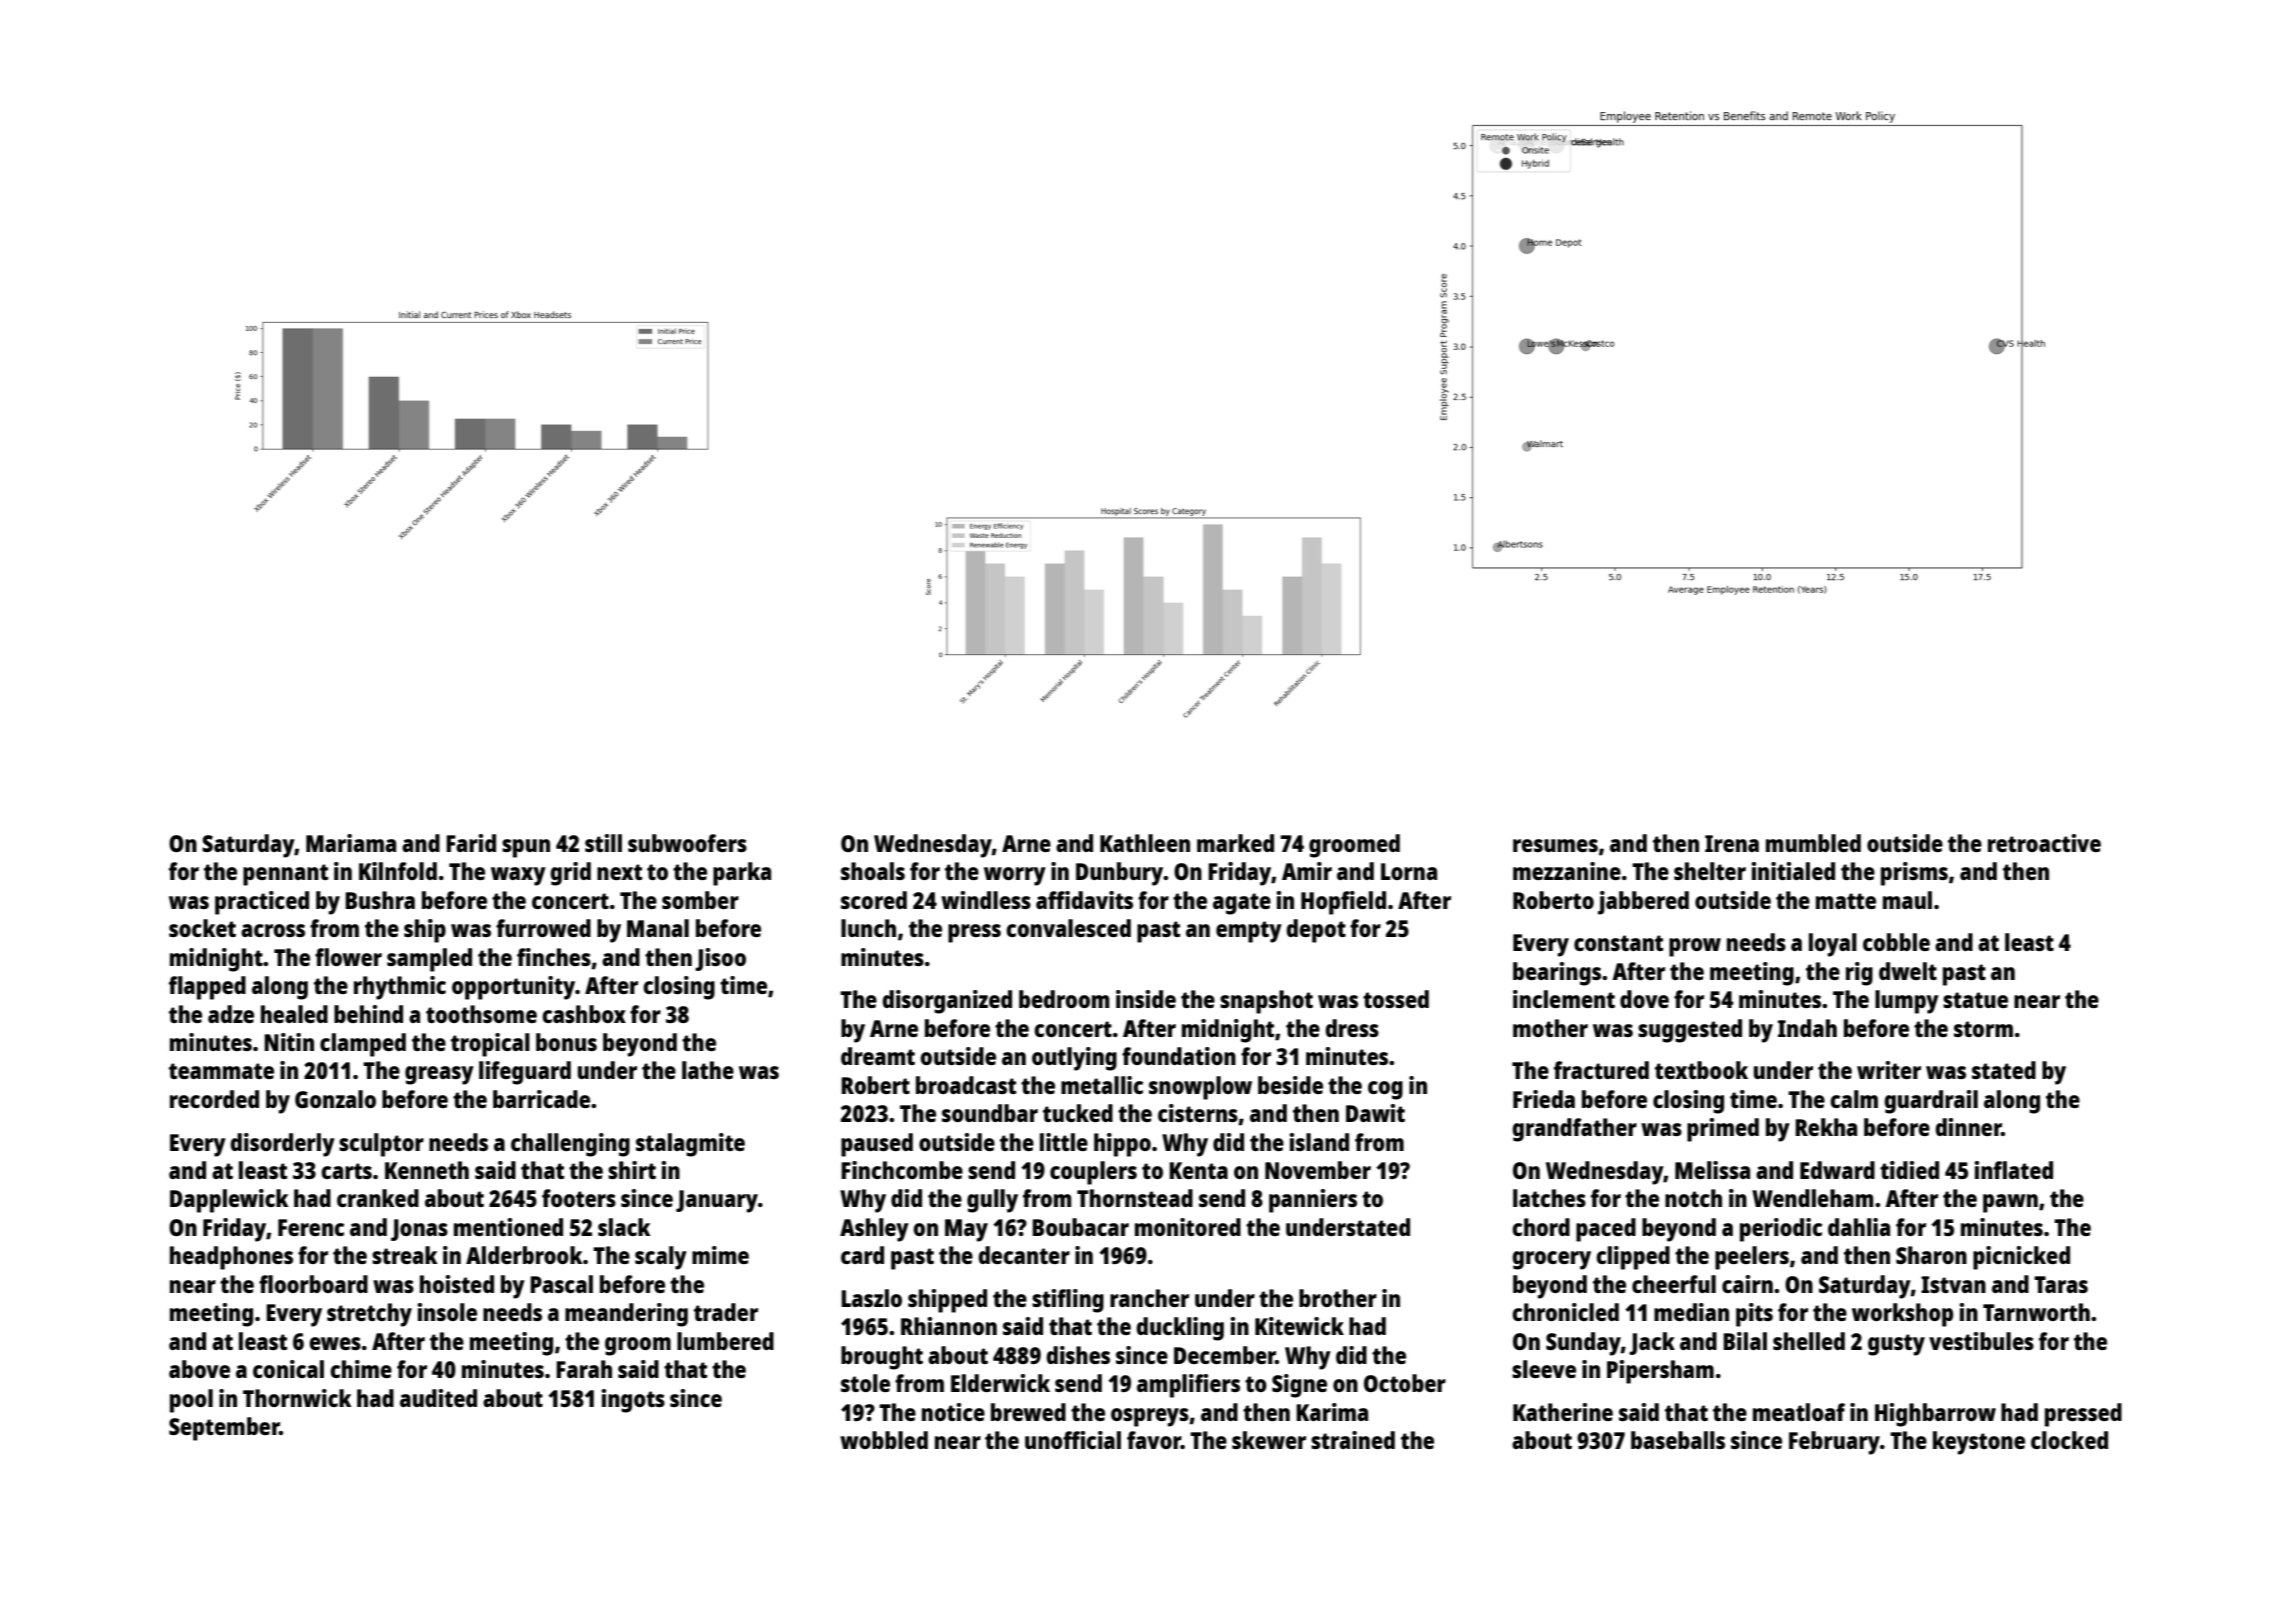 Image resolution: width=2292 pixels, height=1620 pixels. What do you see at coordinates (1907, 900) in the screenshot?
I see `maul` at bounding box center [1907, 900].
